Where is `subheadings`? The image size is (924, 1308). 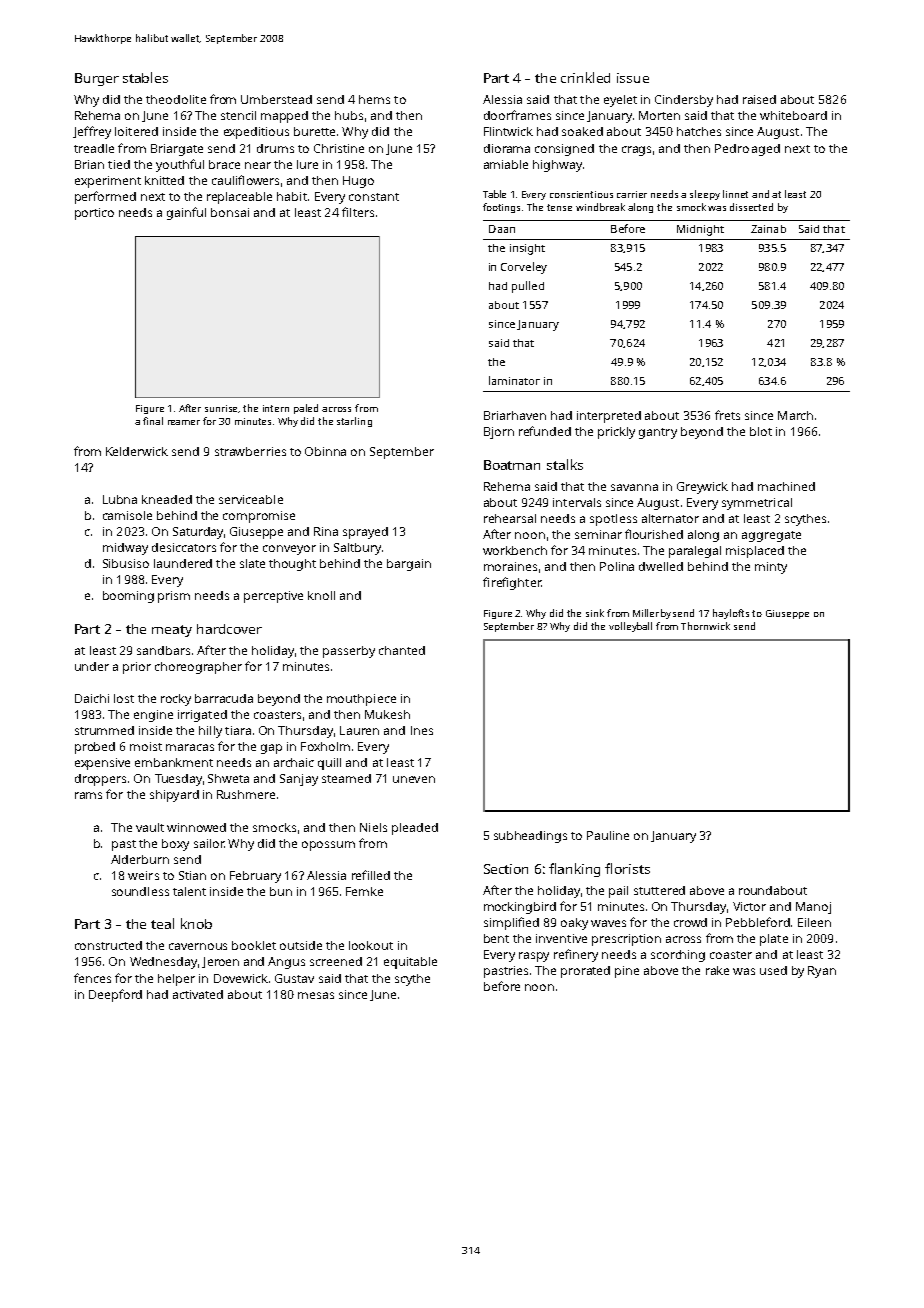 subheadings is located at coordinates (530, 837).
